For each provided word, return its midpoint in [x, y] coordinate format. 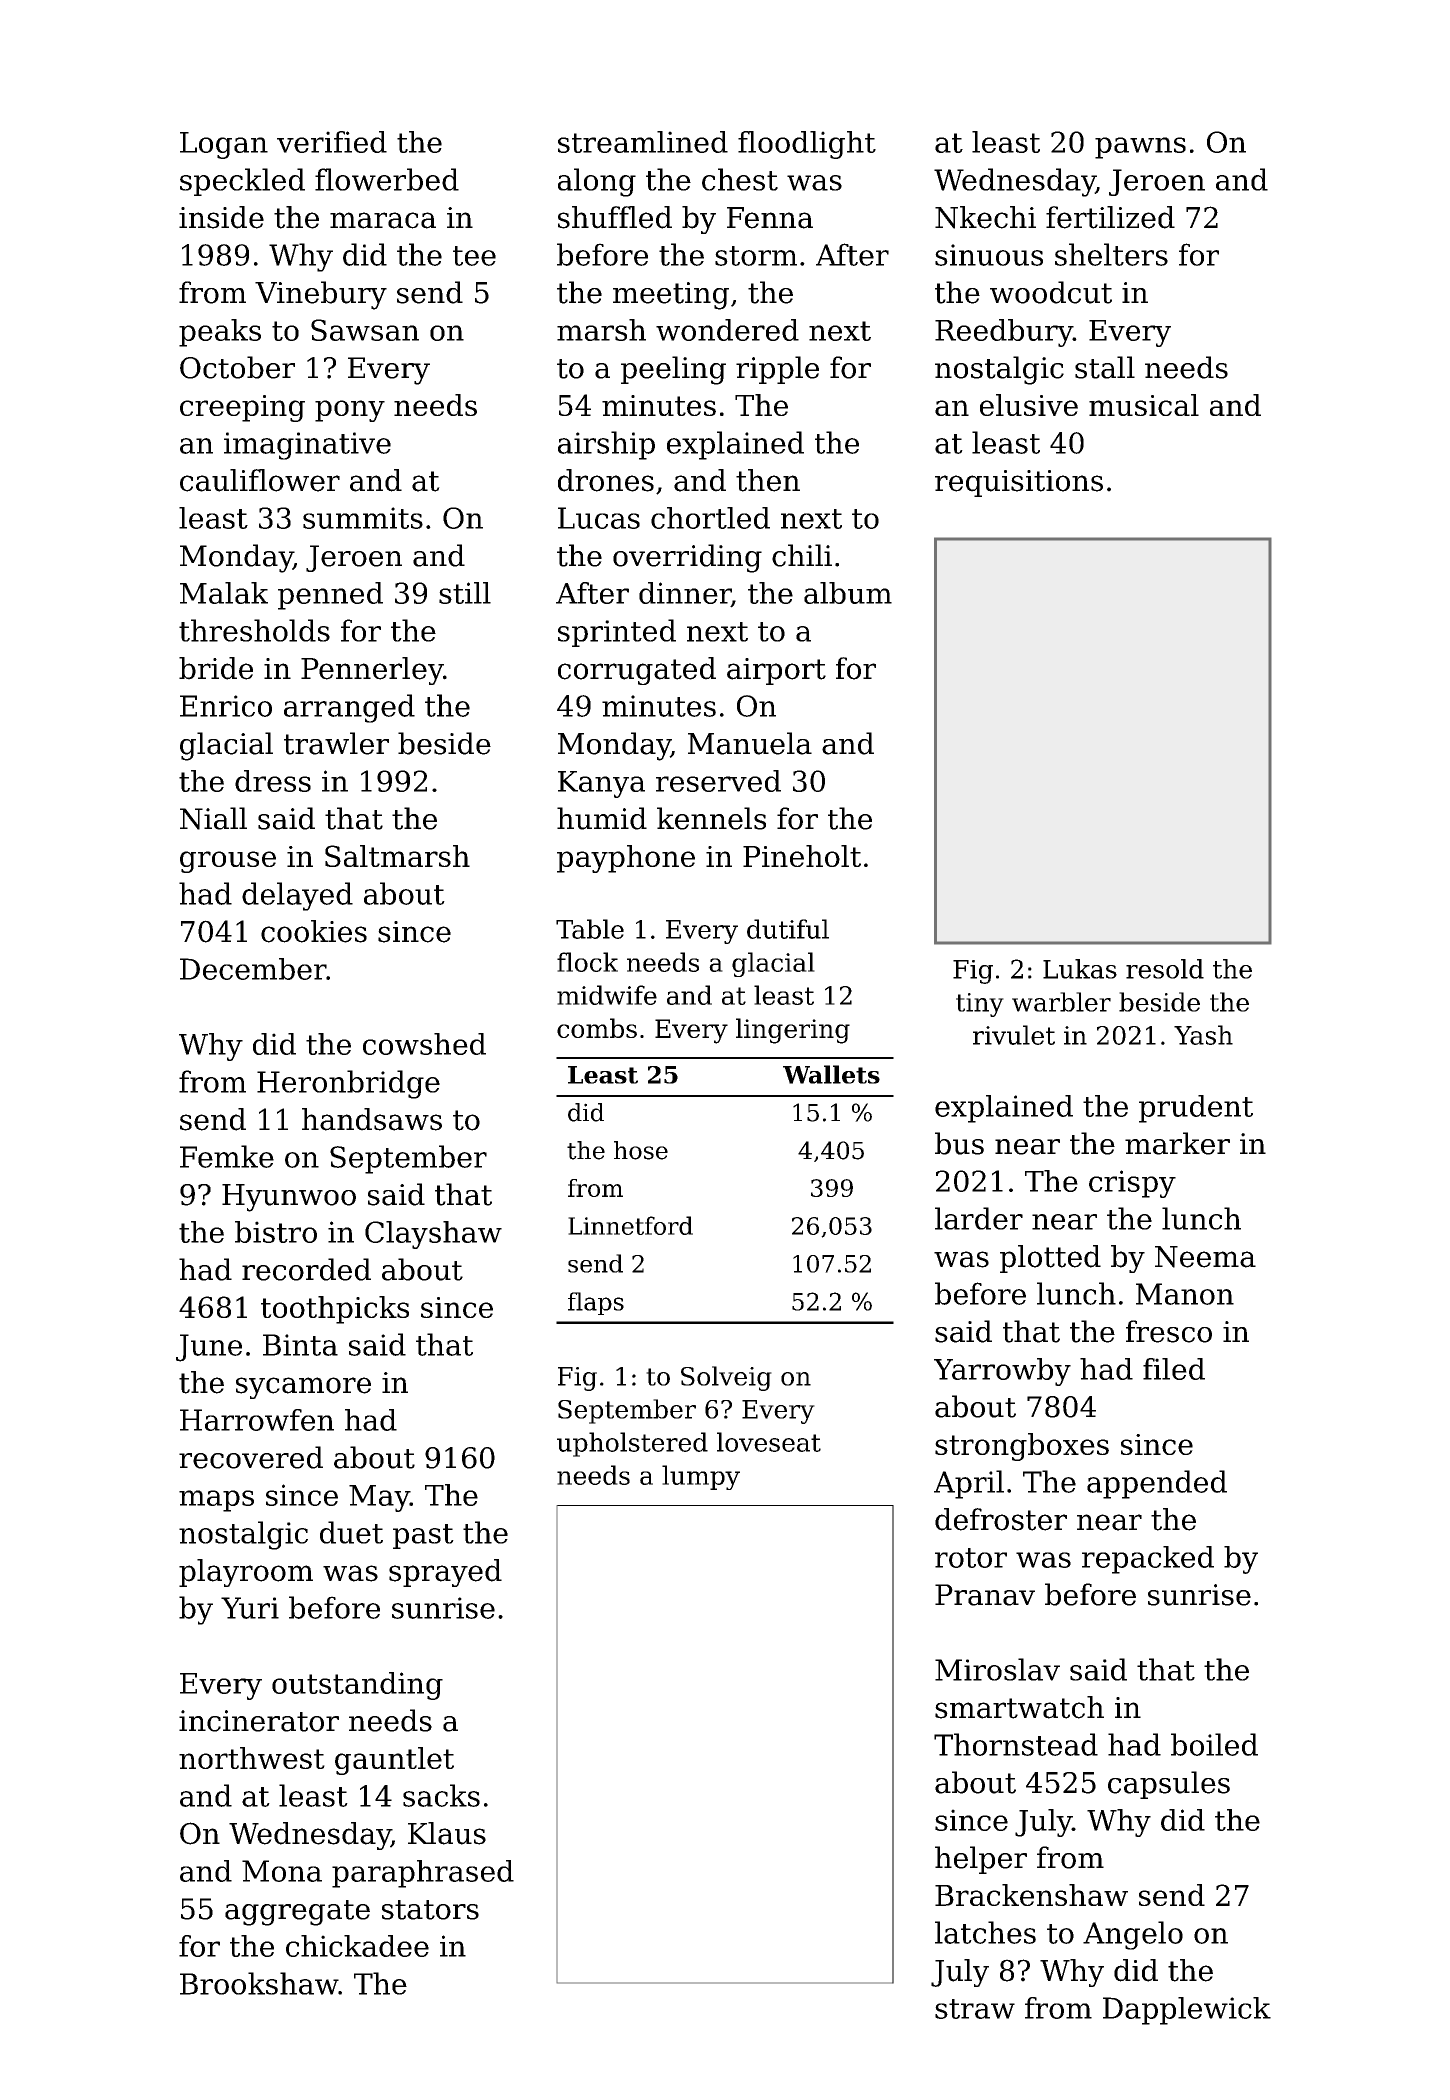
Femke [227, 1156]
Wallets [831, 1074]
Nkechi [985, 217]
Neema [1205, 1257]
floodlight [807, 145]
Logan [224, 145]
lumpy [701, 1477]
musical [1144, 405]
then [768, 480]
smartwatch [1019, 1707]
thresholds [254, 630]
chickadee [357, 1946]
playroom [246, 1573]
